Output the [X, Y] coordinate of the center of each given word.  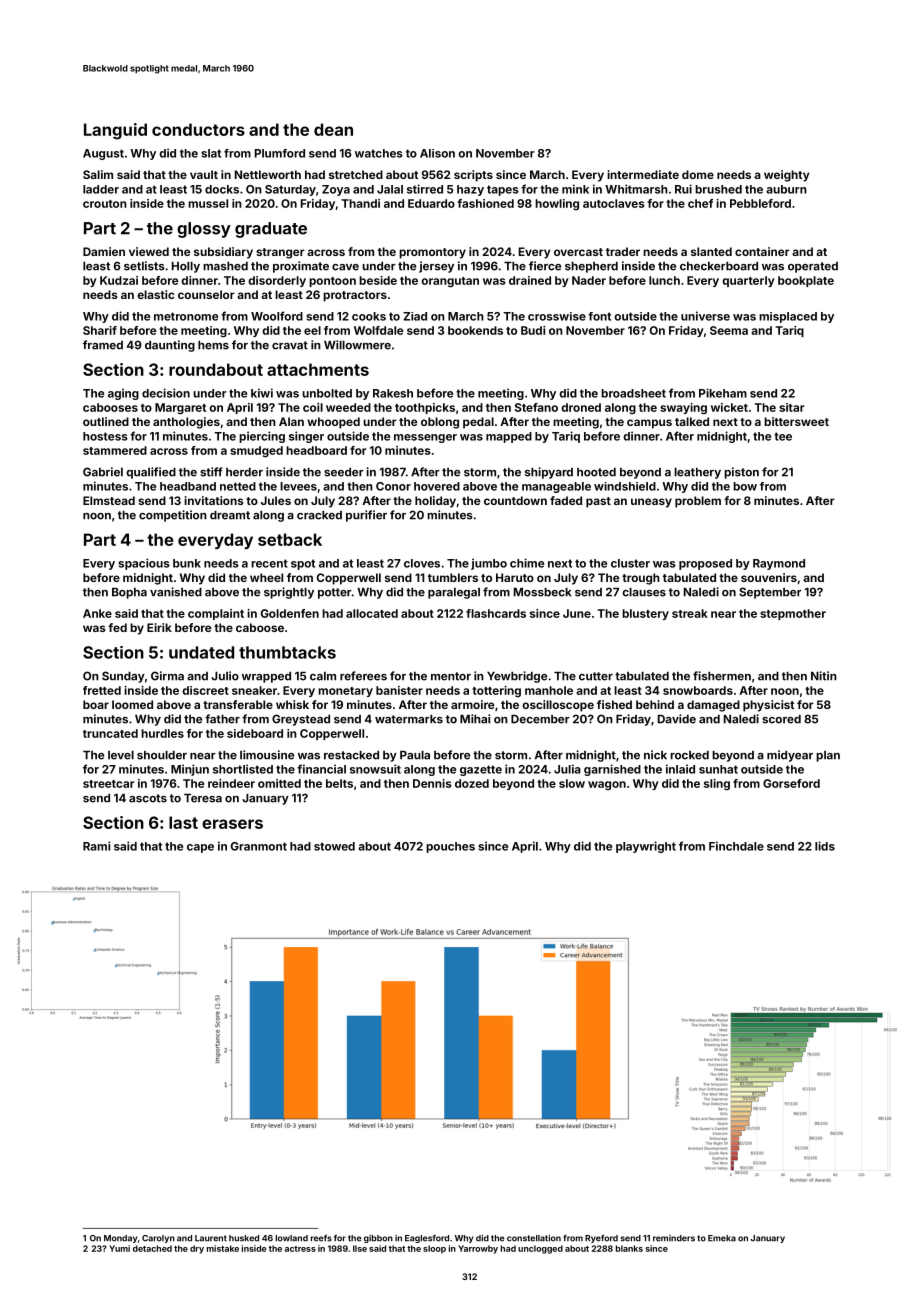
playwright [646, 847]
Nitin [824, 676]
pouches [450, 847]
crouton [105, 204]
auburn [786, 189]
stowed [334, 846]
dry [197, 1249]
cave [345, 267]
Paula [415, 755]
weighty [787, 176]
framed [103, 345]
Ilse [360, 1248]
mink [575, 189]
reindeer [231, 783]
